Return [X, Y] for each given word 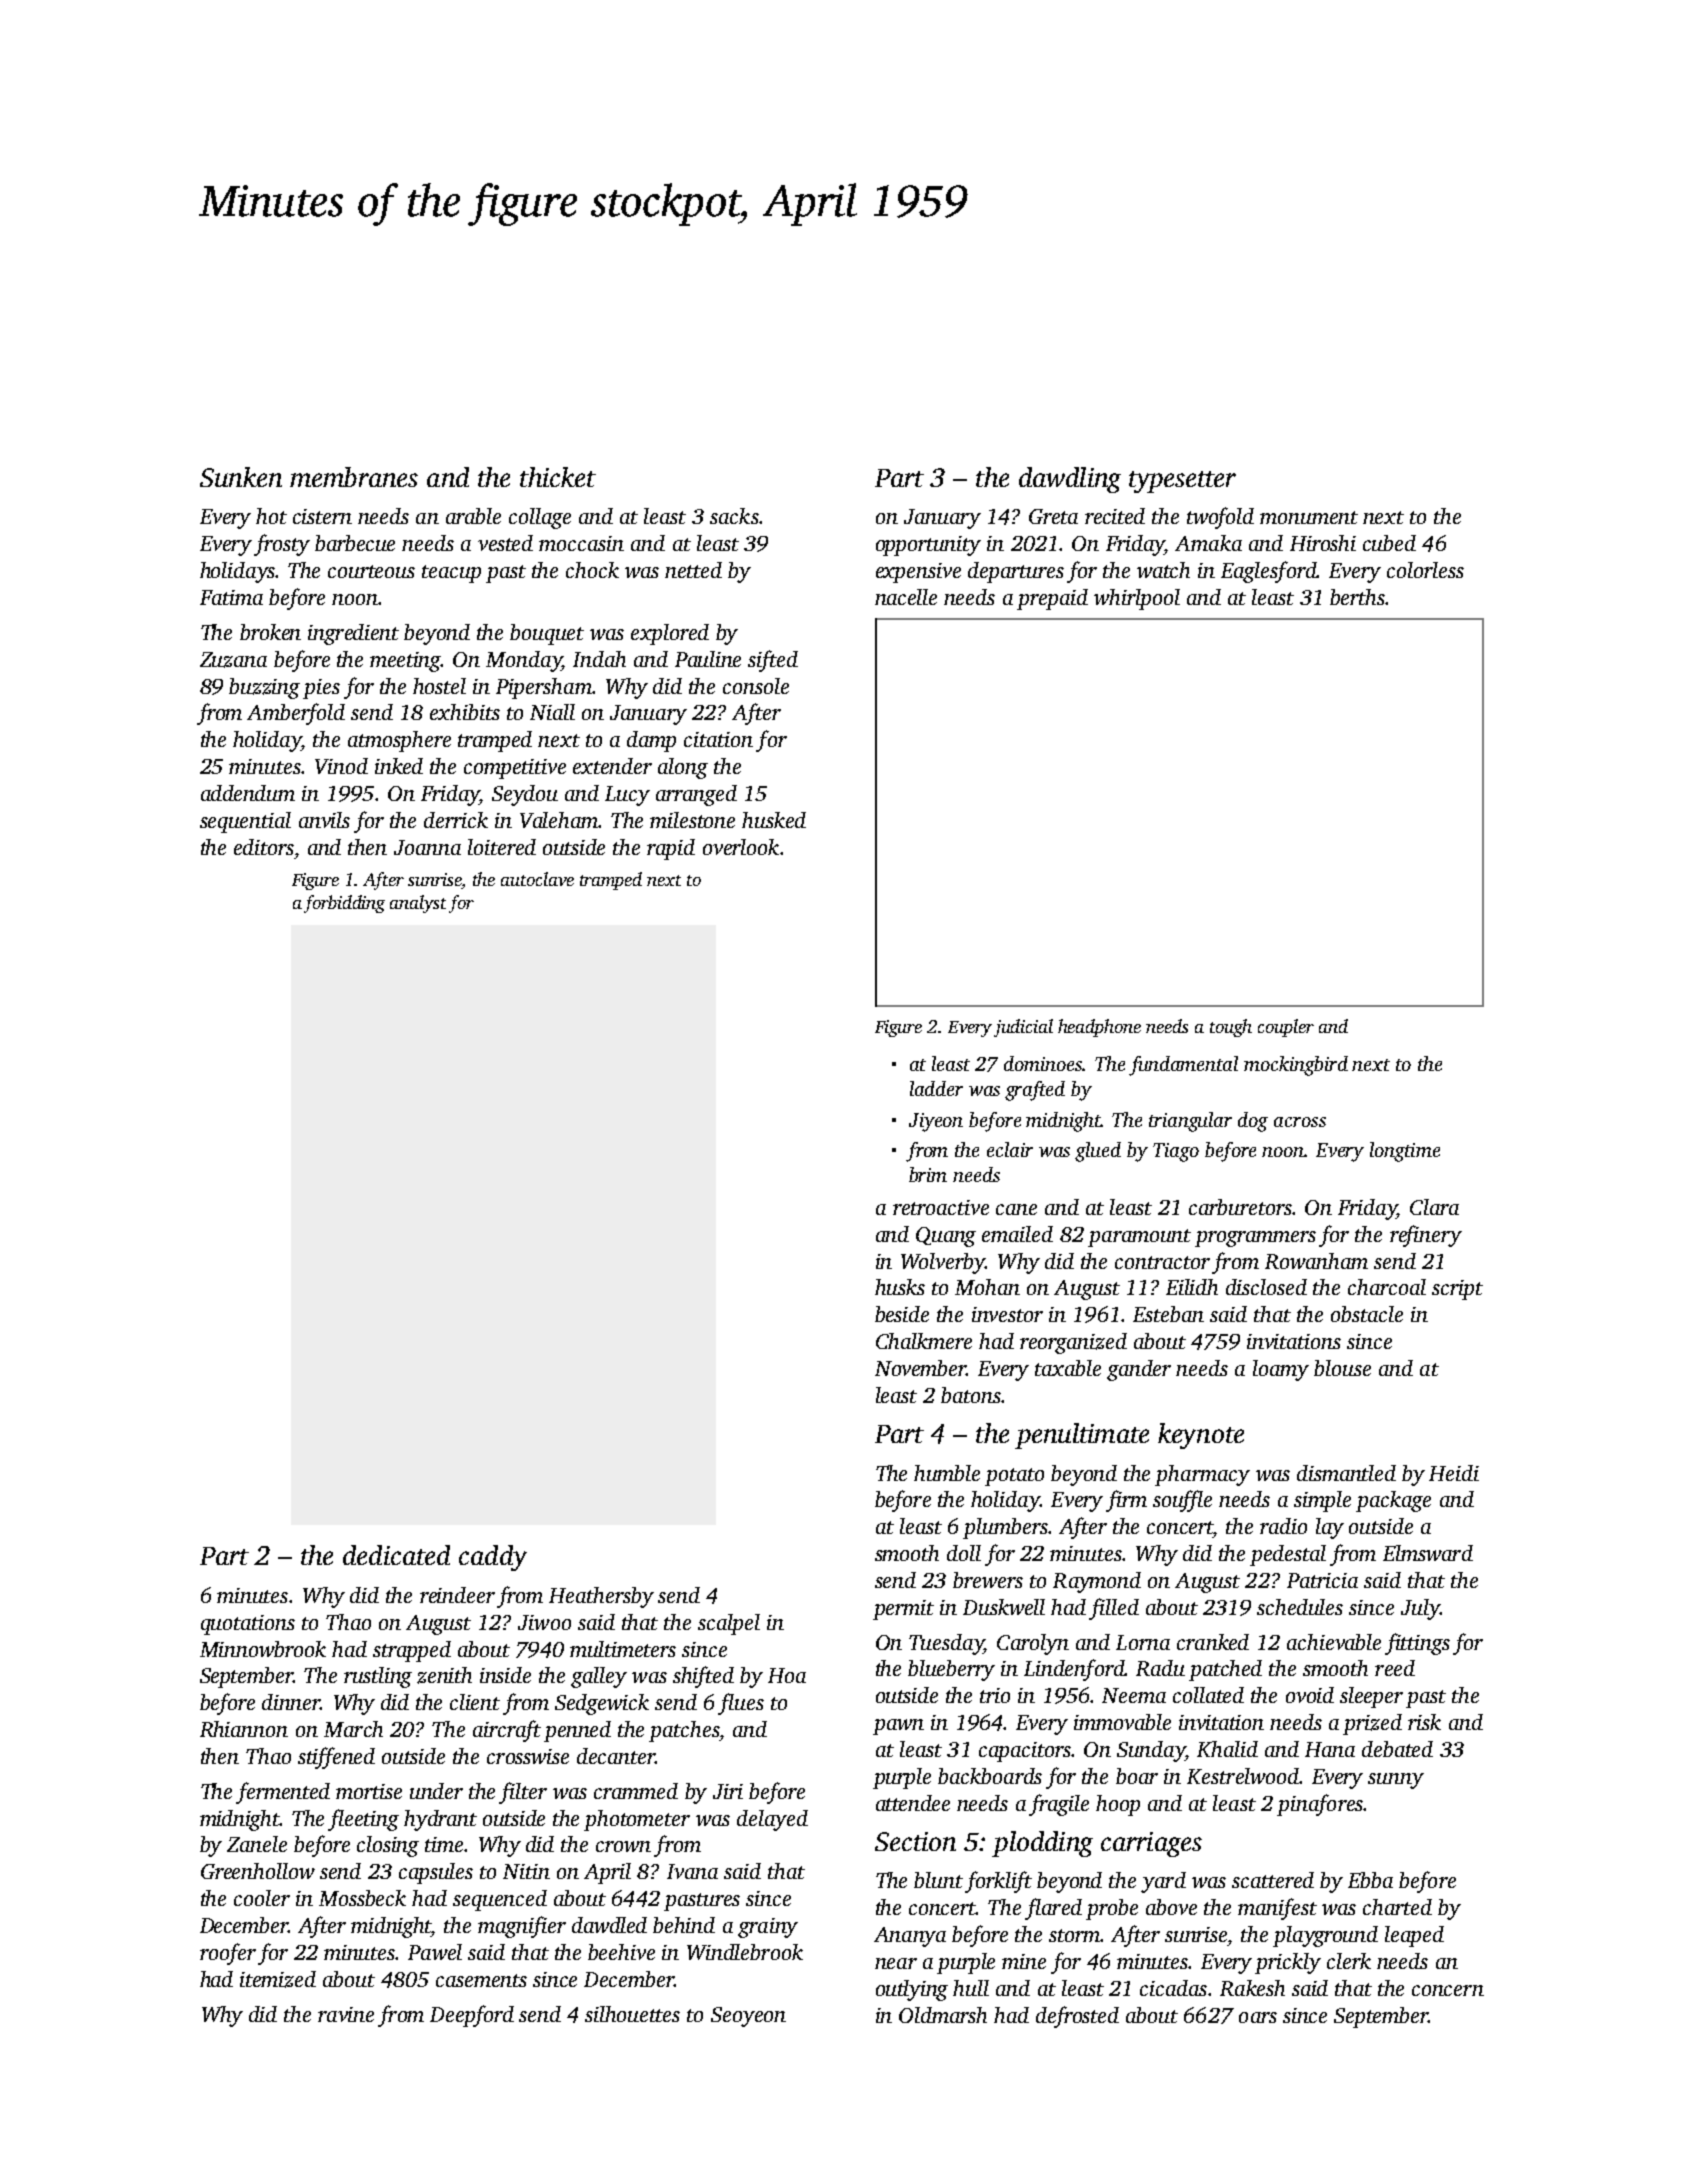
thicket [558, 477]
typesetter [1182, 482]
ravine [346, 2014]
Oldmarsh [943, 2015]
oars [1258, 2017]
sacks [734, 516]
